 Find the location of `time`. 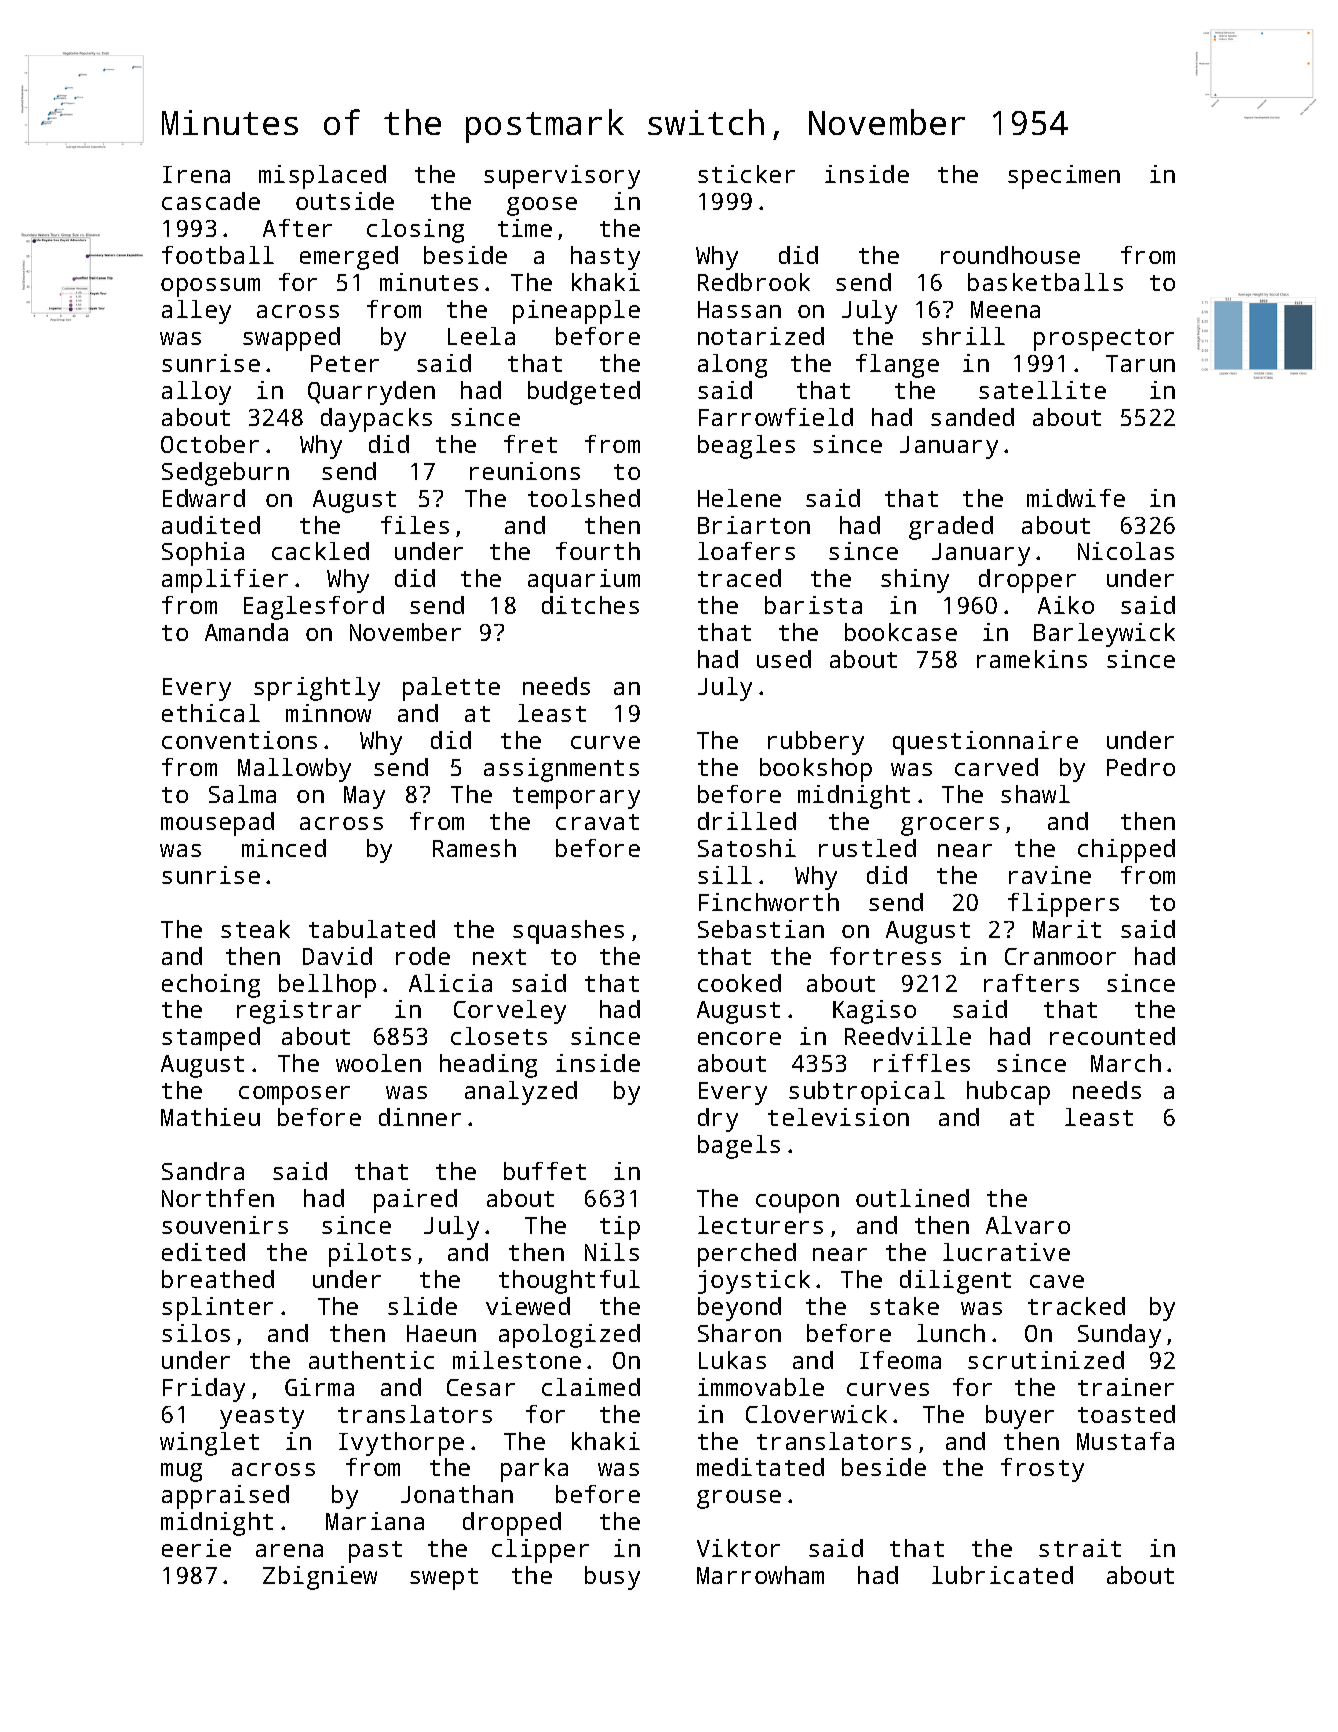

time is located at coordinates (525, 228).
